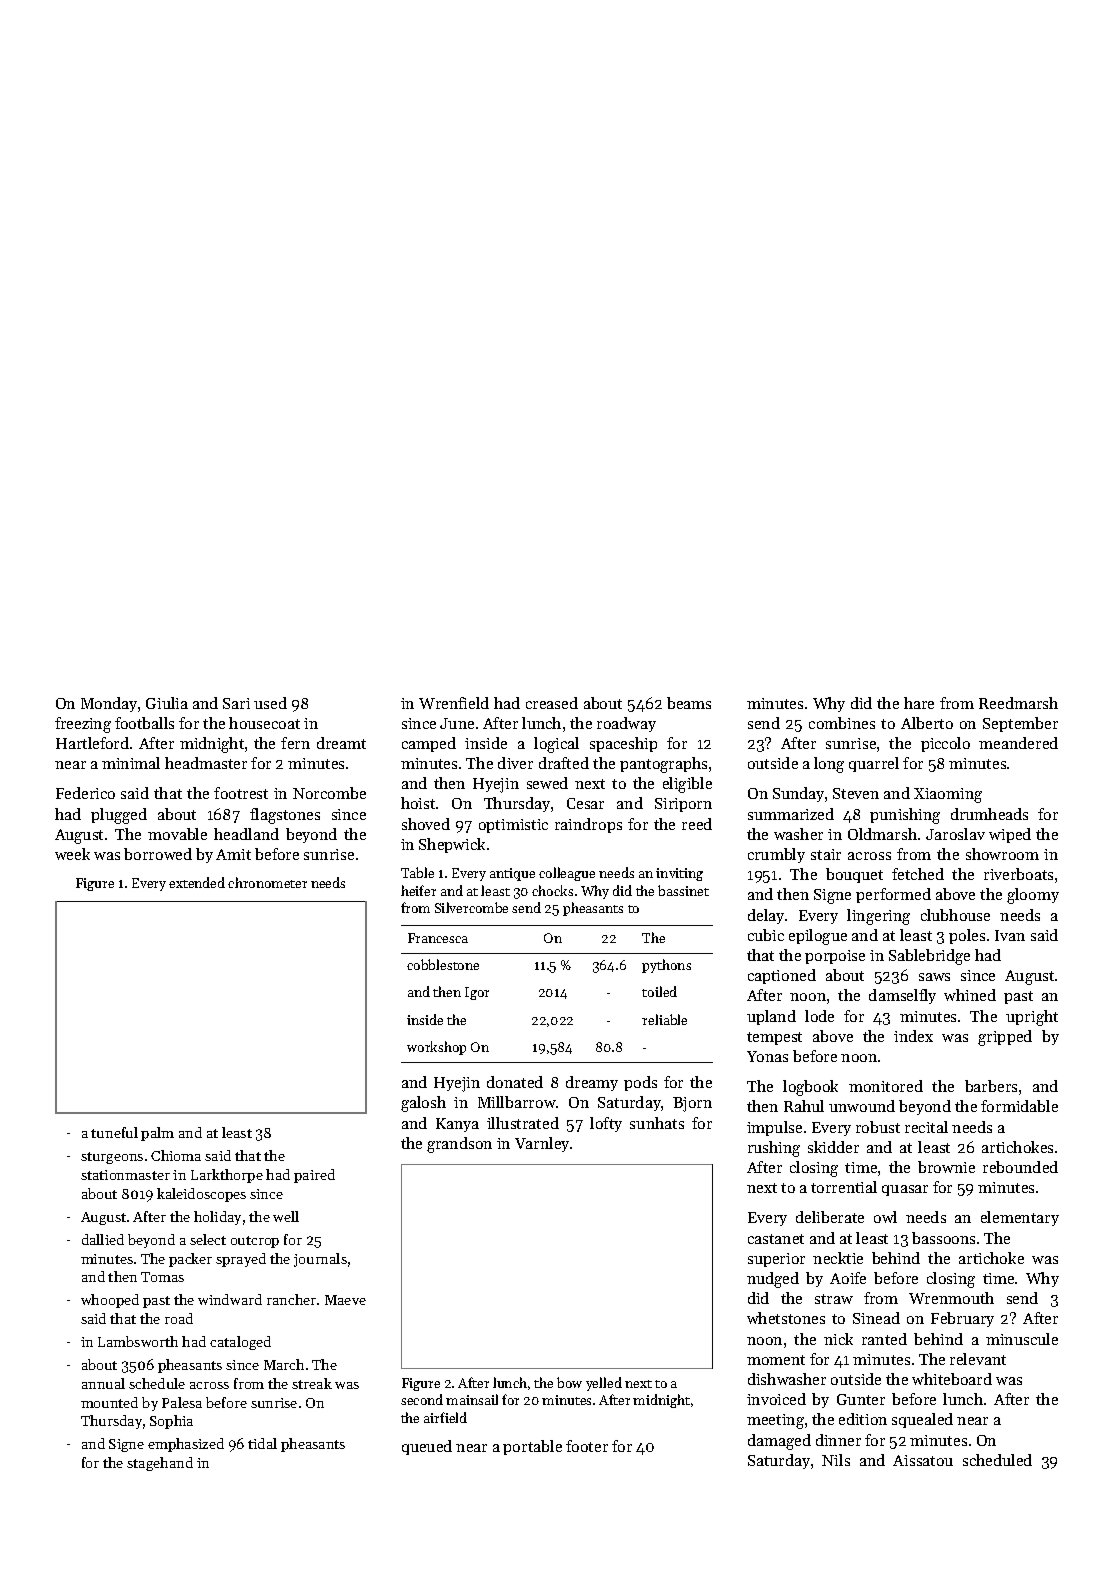  Describe the element at coordinates (664, 1019) in the page. I see `reliable` at that location.
